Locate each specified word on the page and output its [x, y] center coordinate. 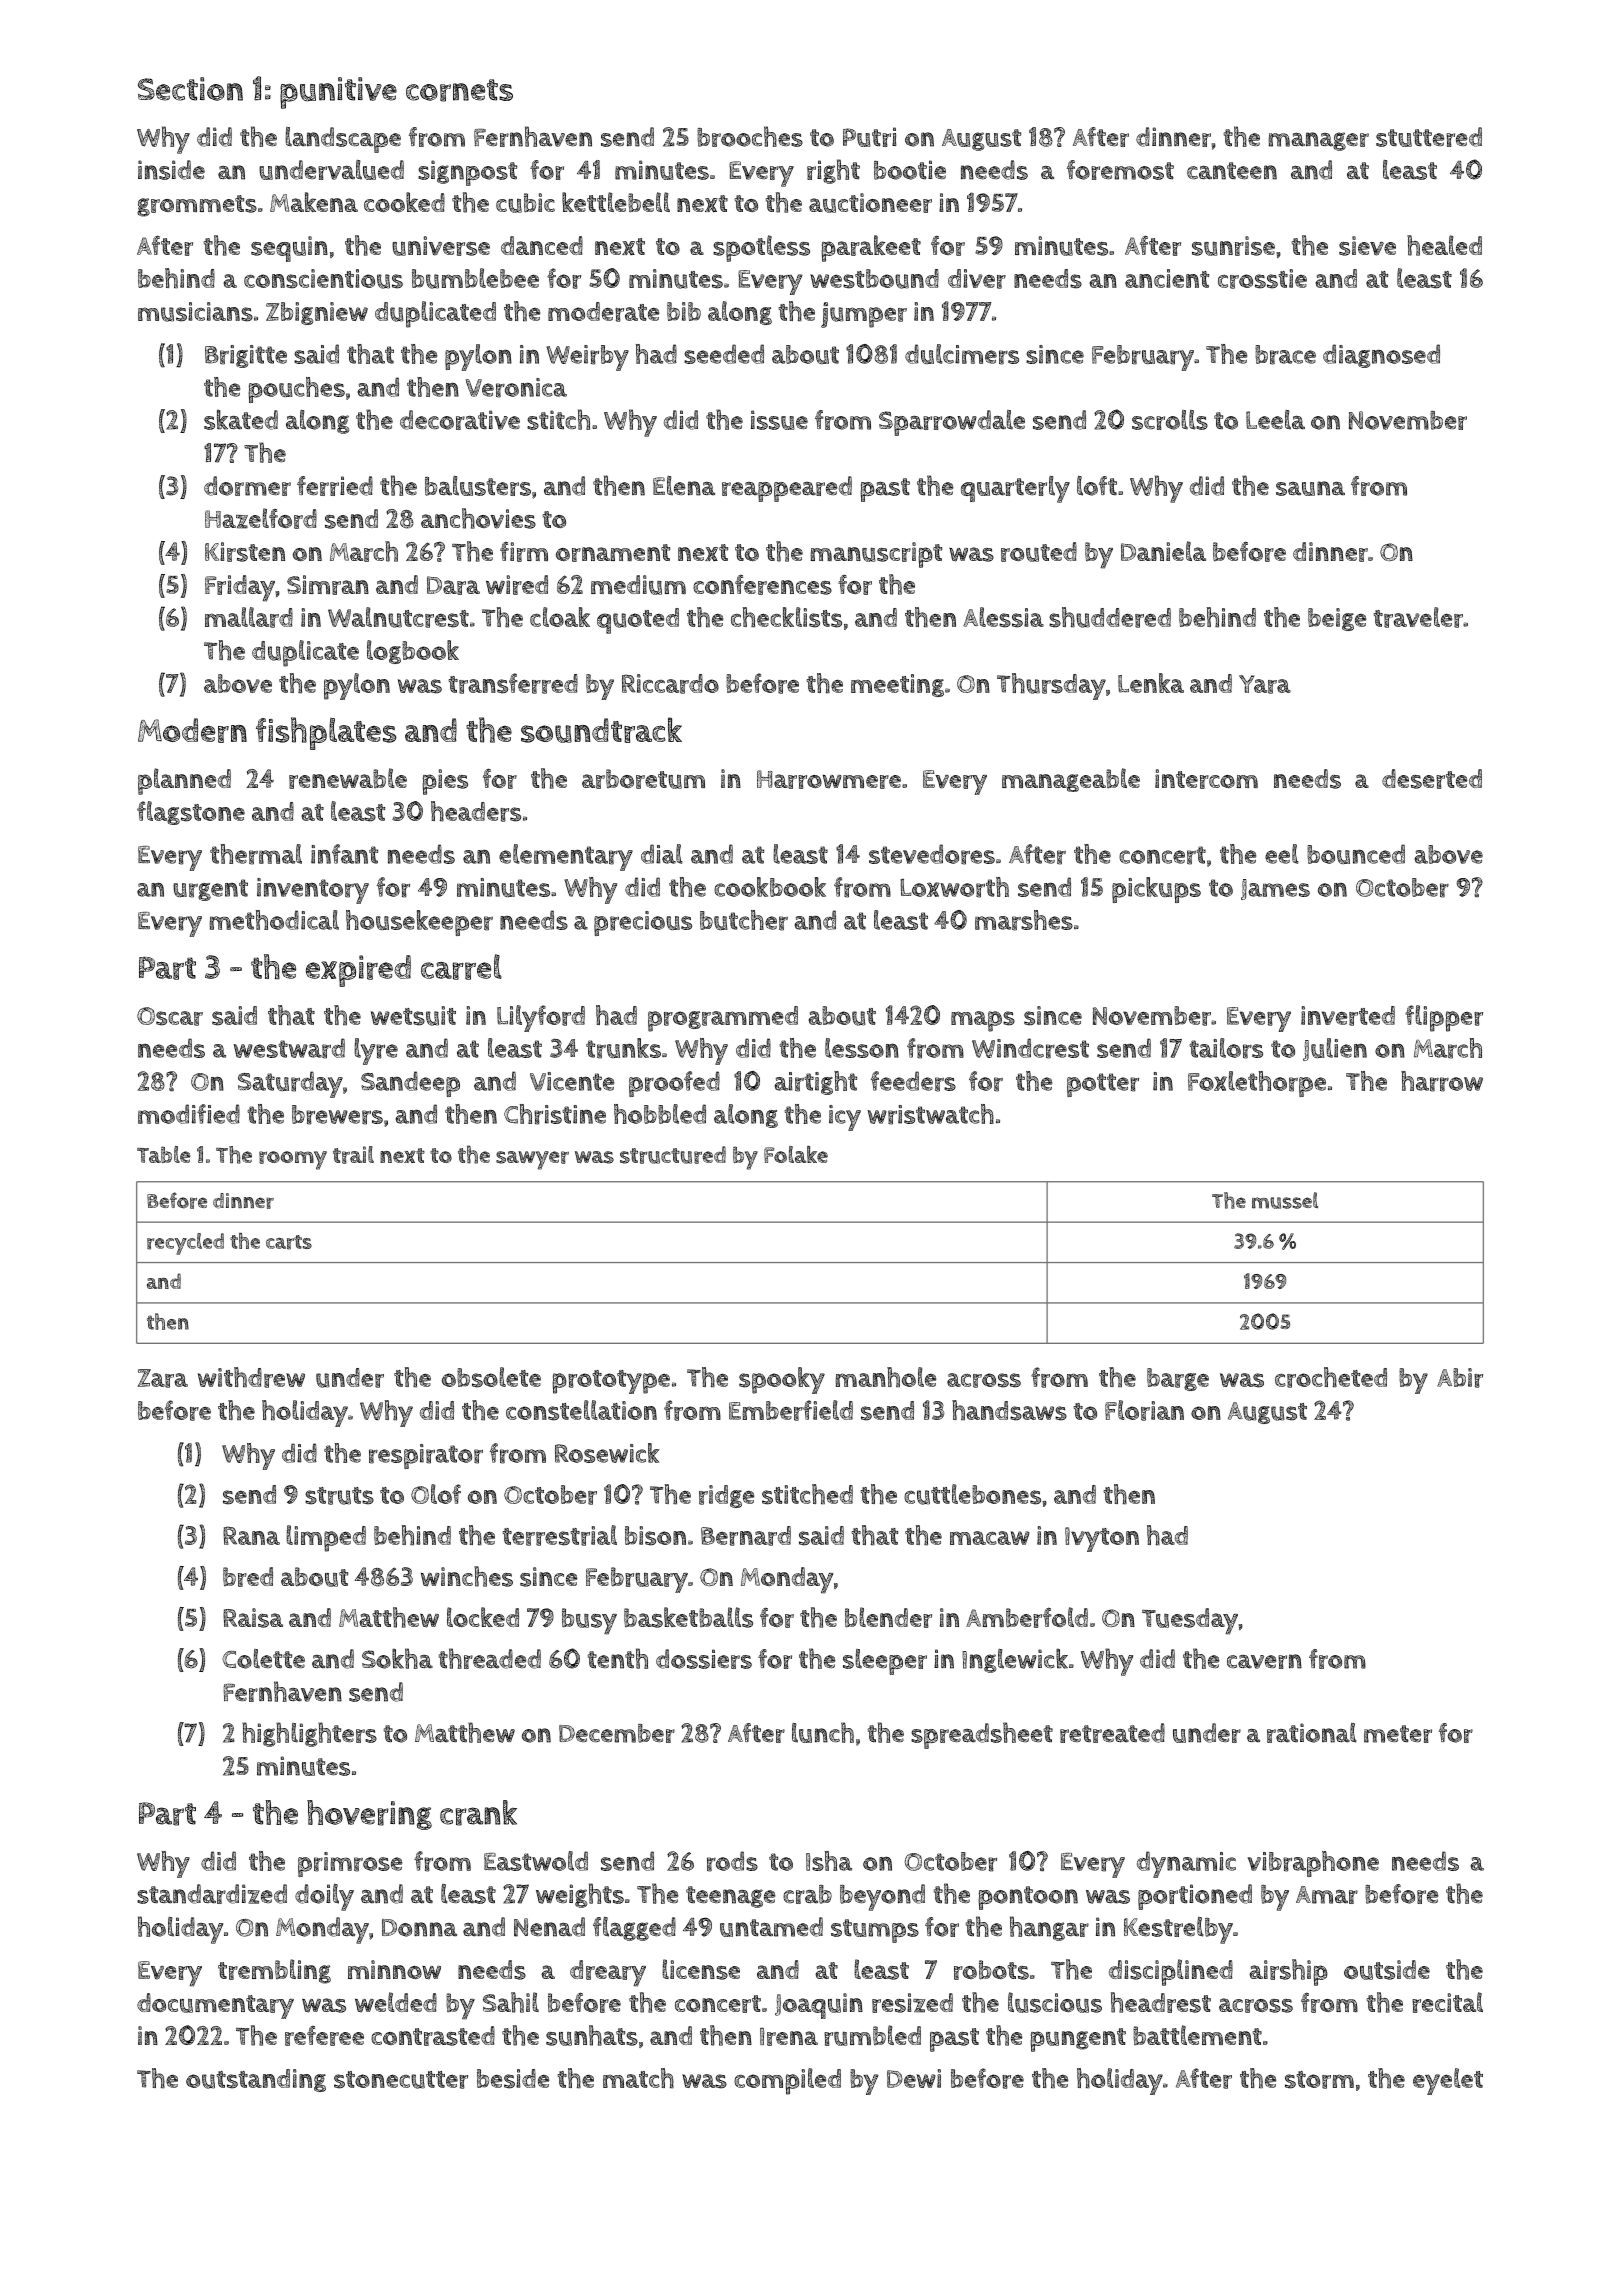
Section [190, 89]
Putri [870, 137]
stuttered [1429, 137]
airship [1288, 1972]
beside [513, 2079]
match [638, 2078]
